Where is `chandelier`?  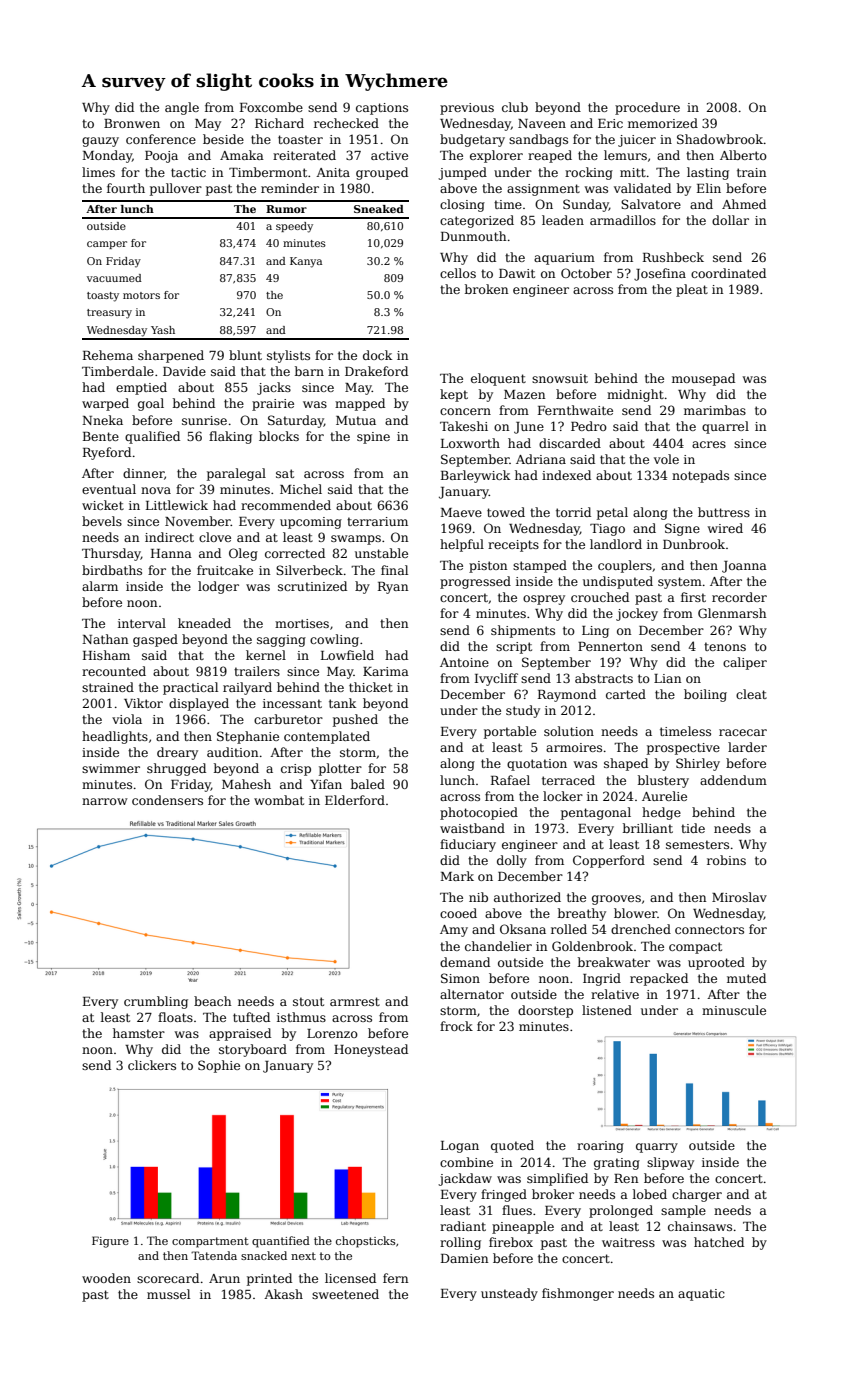 chandelier is located at coordinates (498, 946).
